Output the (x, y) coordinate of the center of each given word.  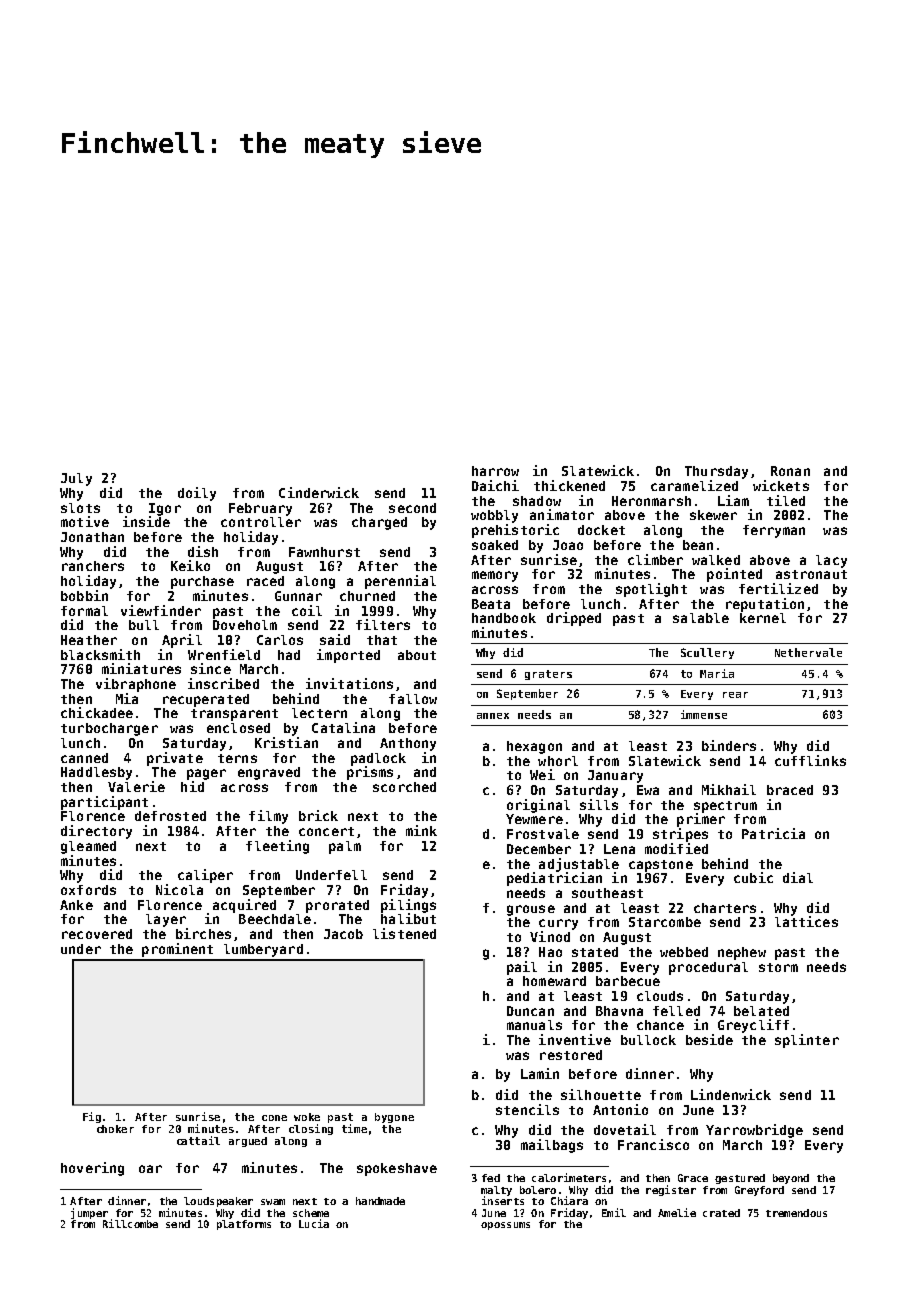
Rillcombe (130, 1223)
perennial (400, 582)
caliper (205, 876)
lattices (806, 921)
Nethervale (808, 652)
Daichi (495, 485)
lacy (831, 561)
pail (522, 968)
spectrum (725, 807)
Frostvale (543, 834)
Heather (89, 640)
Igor (165, 509)
